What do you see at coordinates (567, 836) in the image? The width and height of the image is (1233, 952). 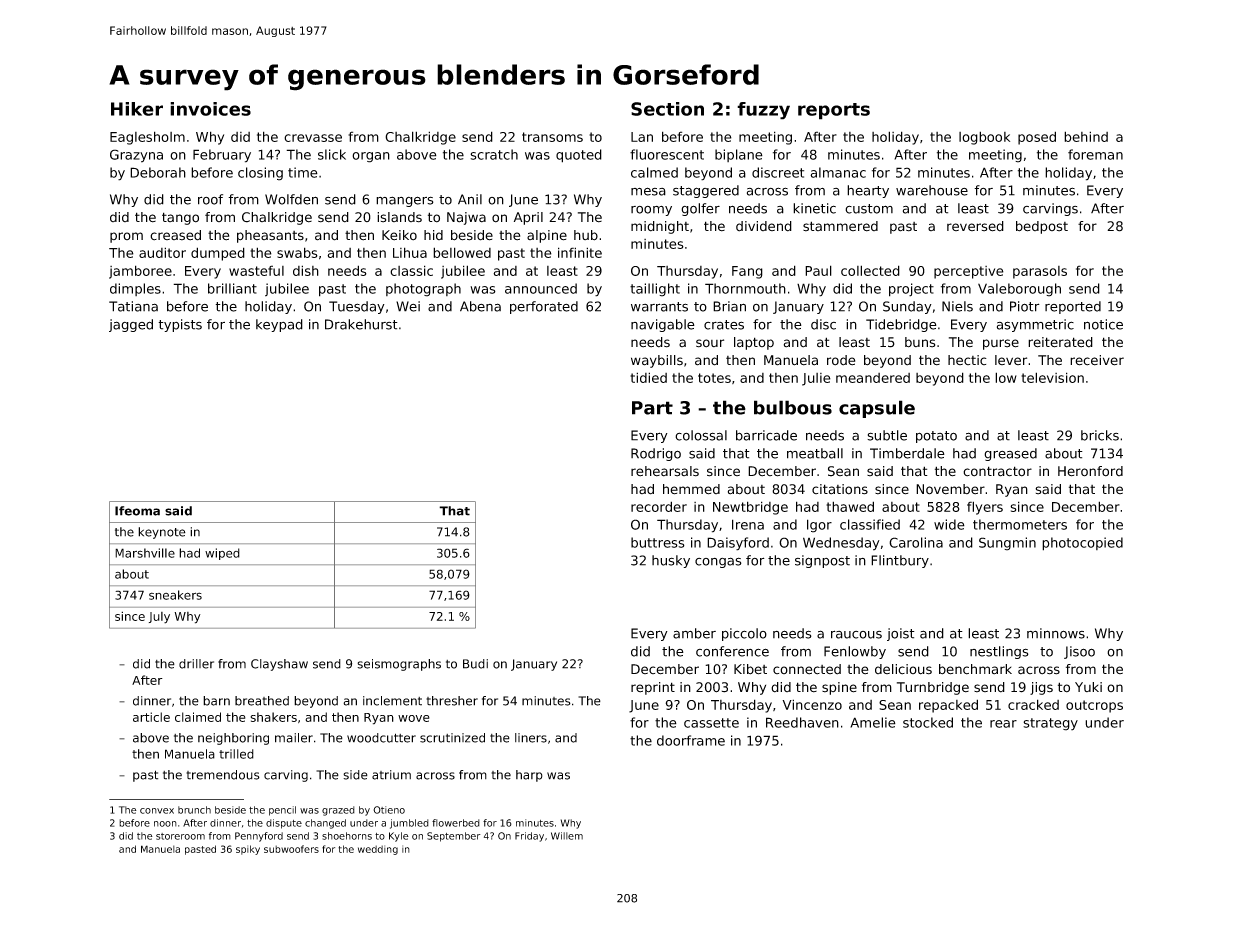 I see `Willem` at bounding box center [567, 836].
